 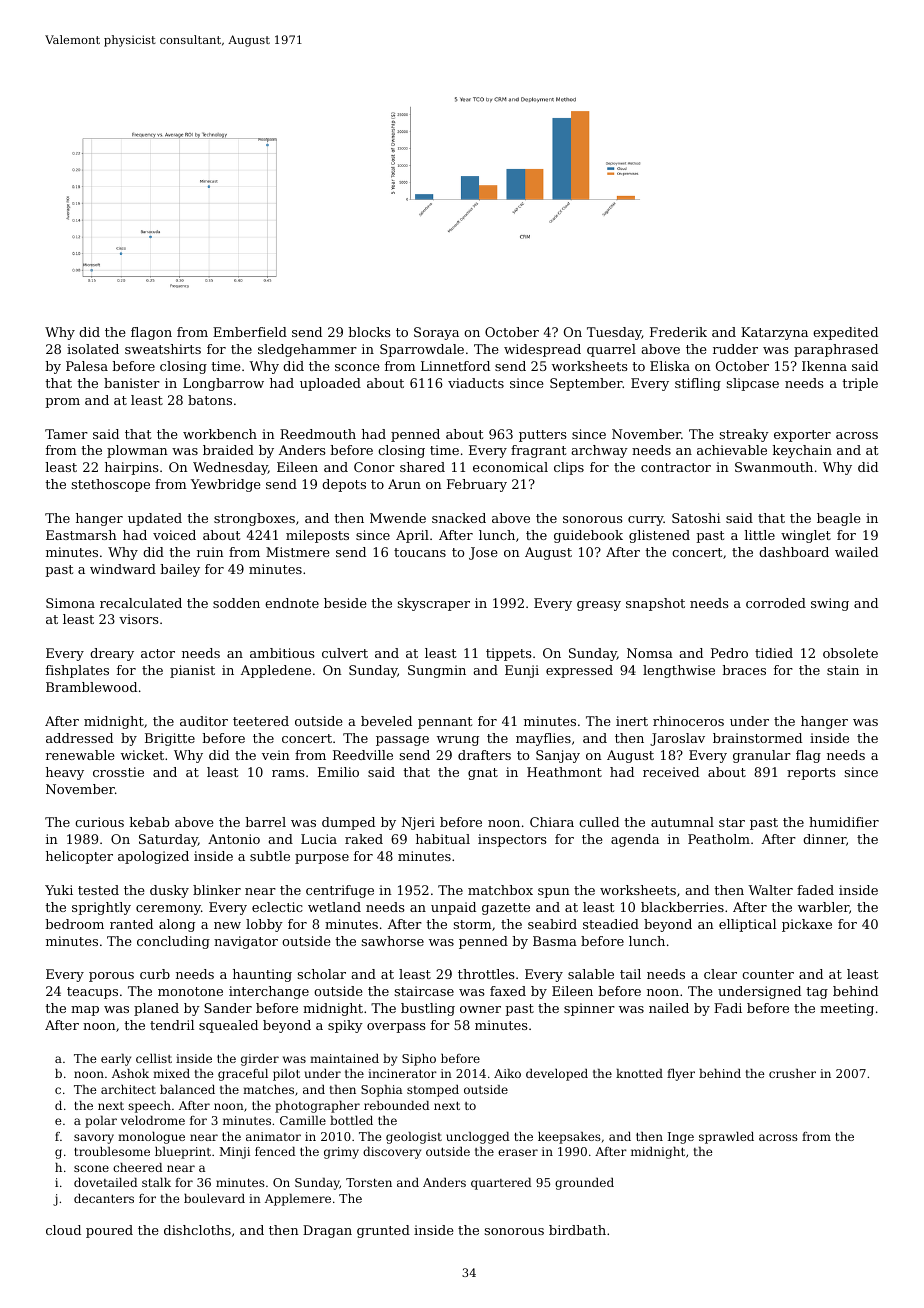 What do you see at coordinates (542, 350) in the document?
I see `widespread` at bounding box center [542, 350].
